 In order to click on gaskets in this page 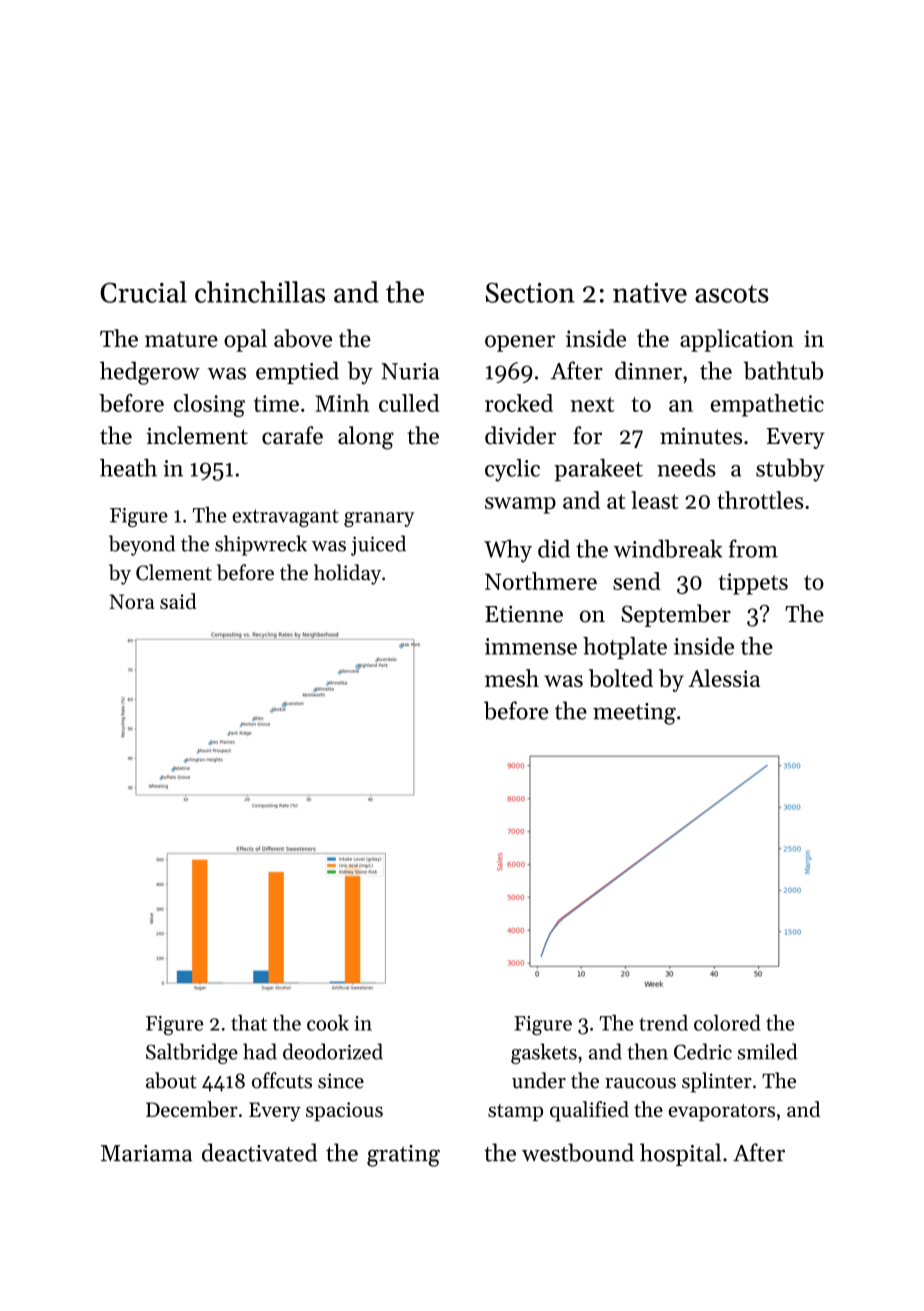, I will do `click(544, 1053)`.
